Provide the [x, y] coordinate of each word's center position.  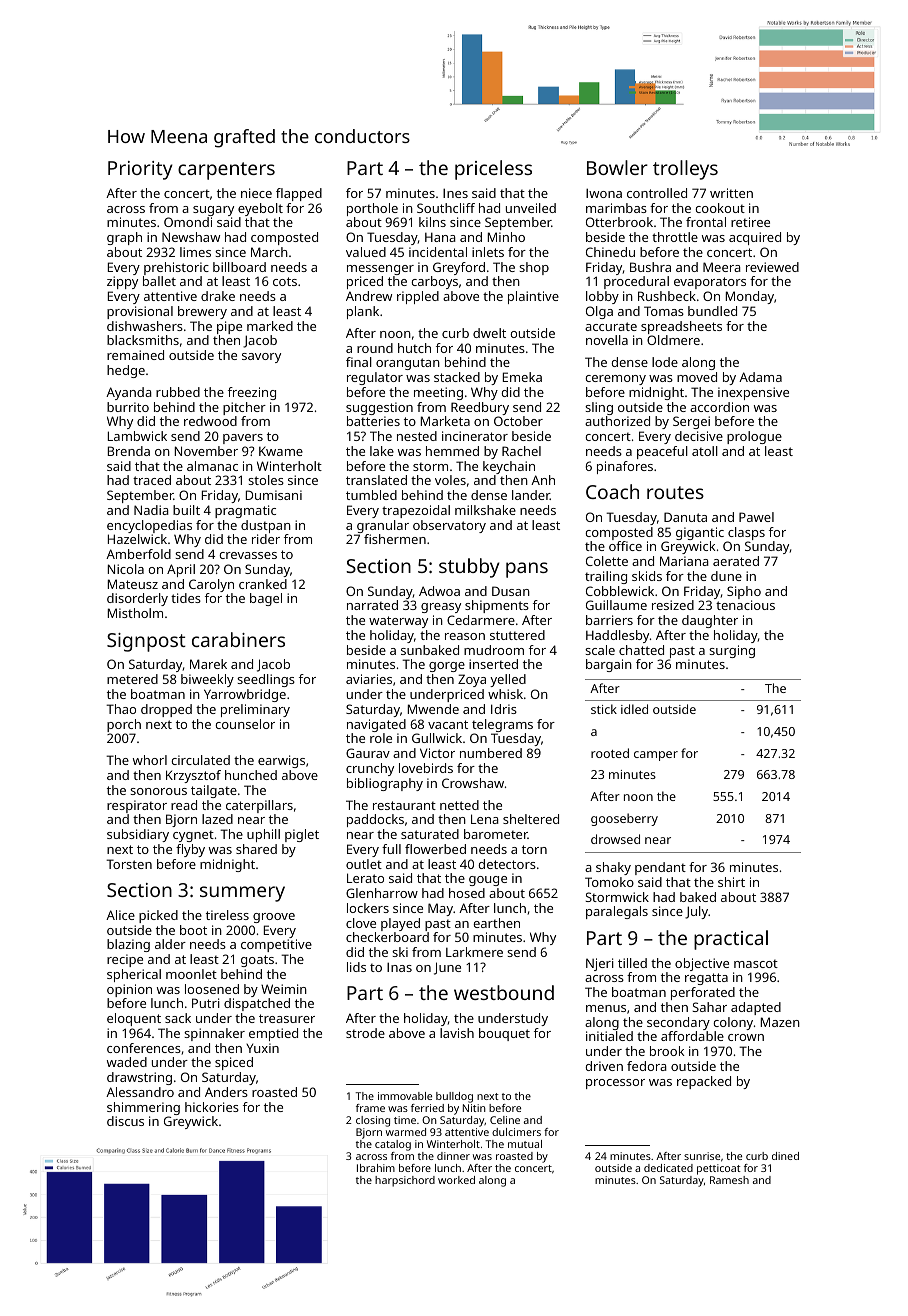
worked [456, 1180]
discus [125, 1121]
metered [132, 679]
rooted [610, 753]
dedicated [668, 1168]
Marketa [445, 421]
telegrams [502, 725]
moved [697, 377]
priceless [493, 170]
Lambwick [137, 436]
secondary [678, 1023]
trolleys [685, 170]
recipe [125, 960]
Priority [140, 170]
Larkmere [474, 952]
